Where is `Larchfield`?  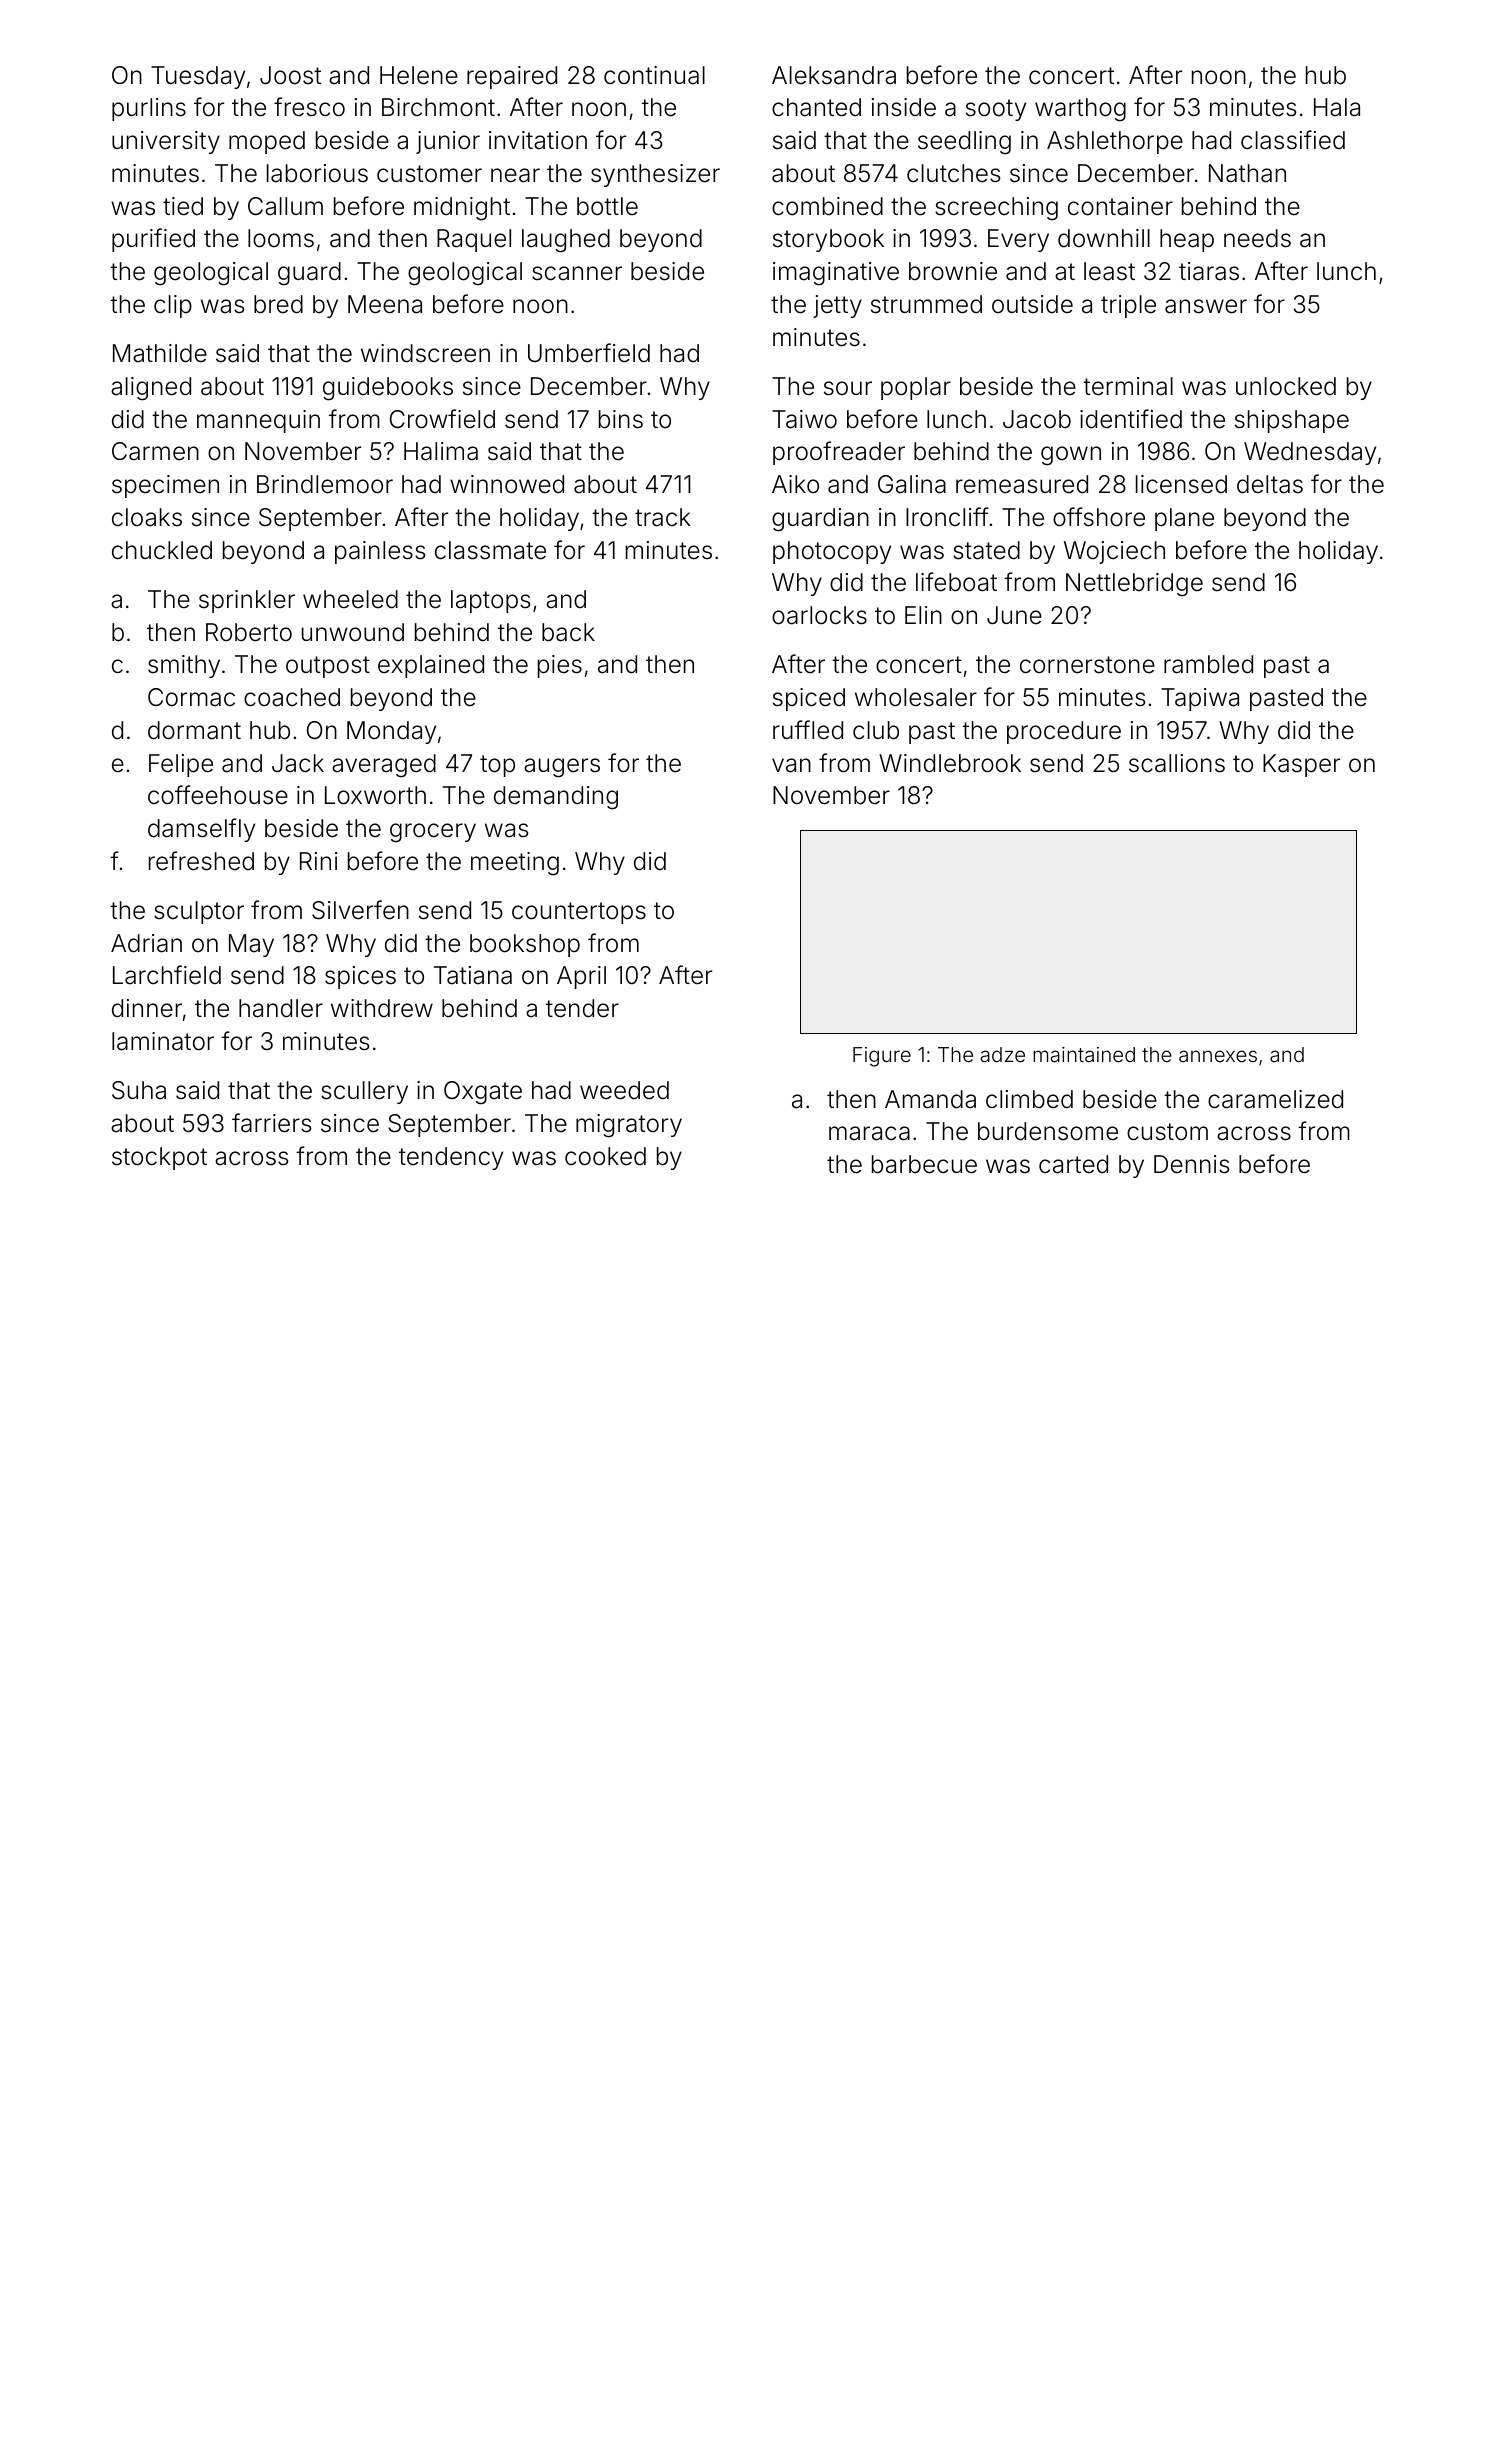 Larchfield is located at coordinates (167, 975).
